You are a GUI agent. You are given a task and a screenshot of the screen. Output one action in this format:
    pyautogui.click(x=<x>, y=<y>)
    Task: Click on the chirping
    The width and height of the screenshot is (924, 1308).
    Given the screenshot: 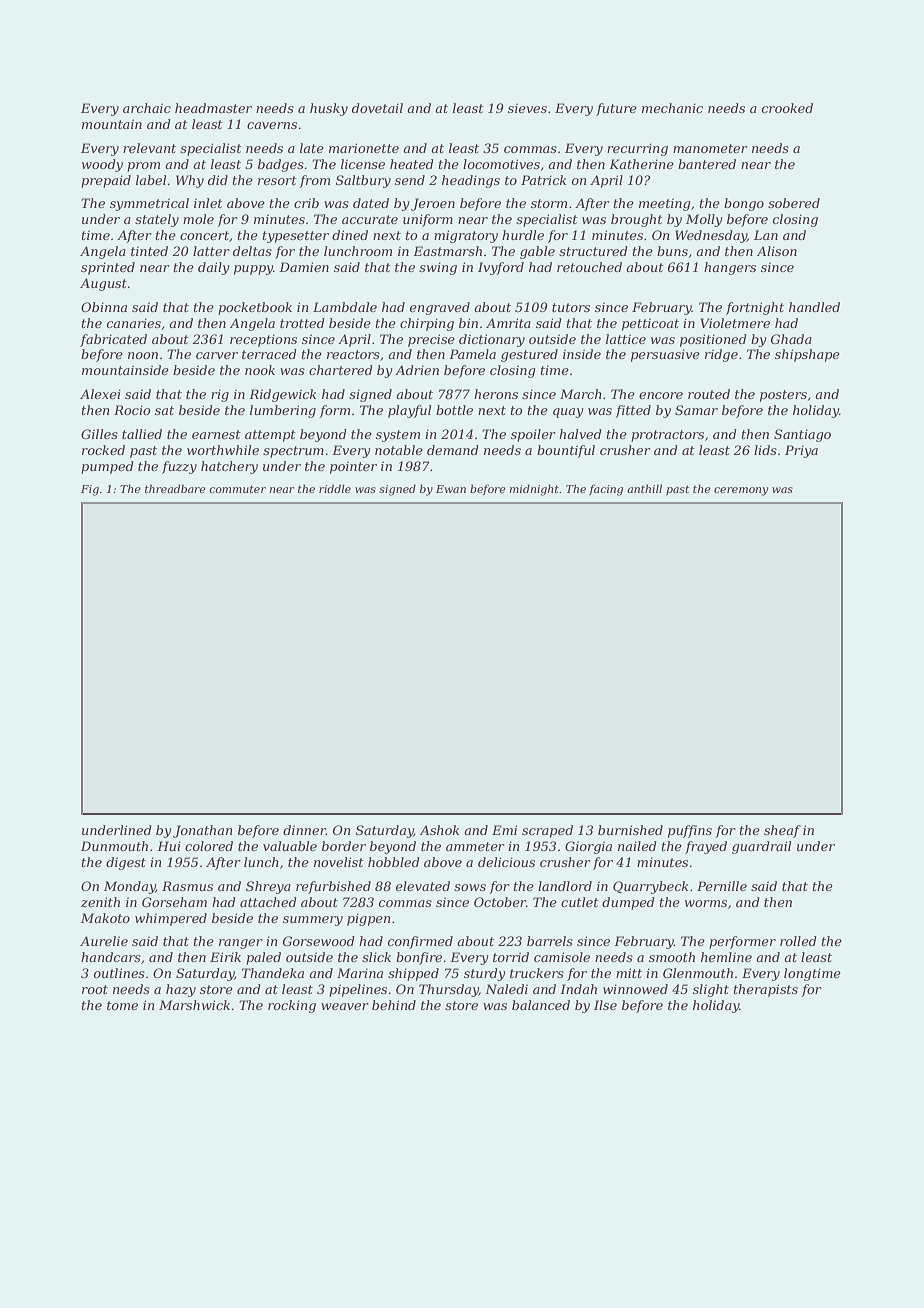 What is the action you would take?
    pyautogui.click(x=427, y=324)
